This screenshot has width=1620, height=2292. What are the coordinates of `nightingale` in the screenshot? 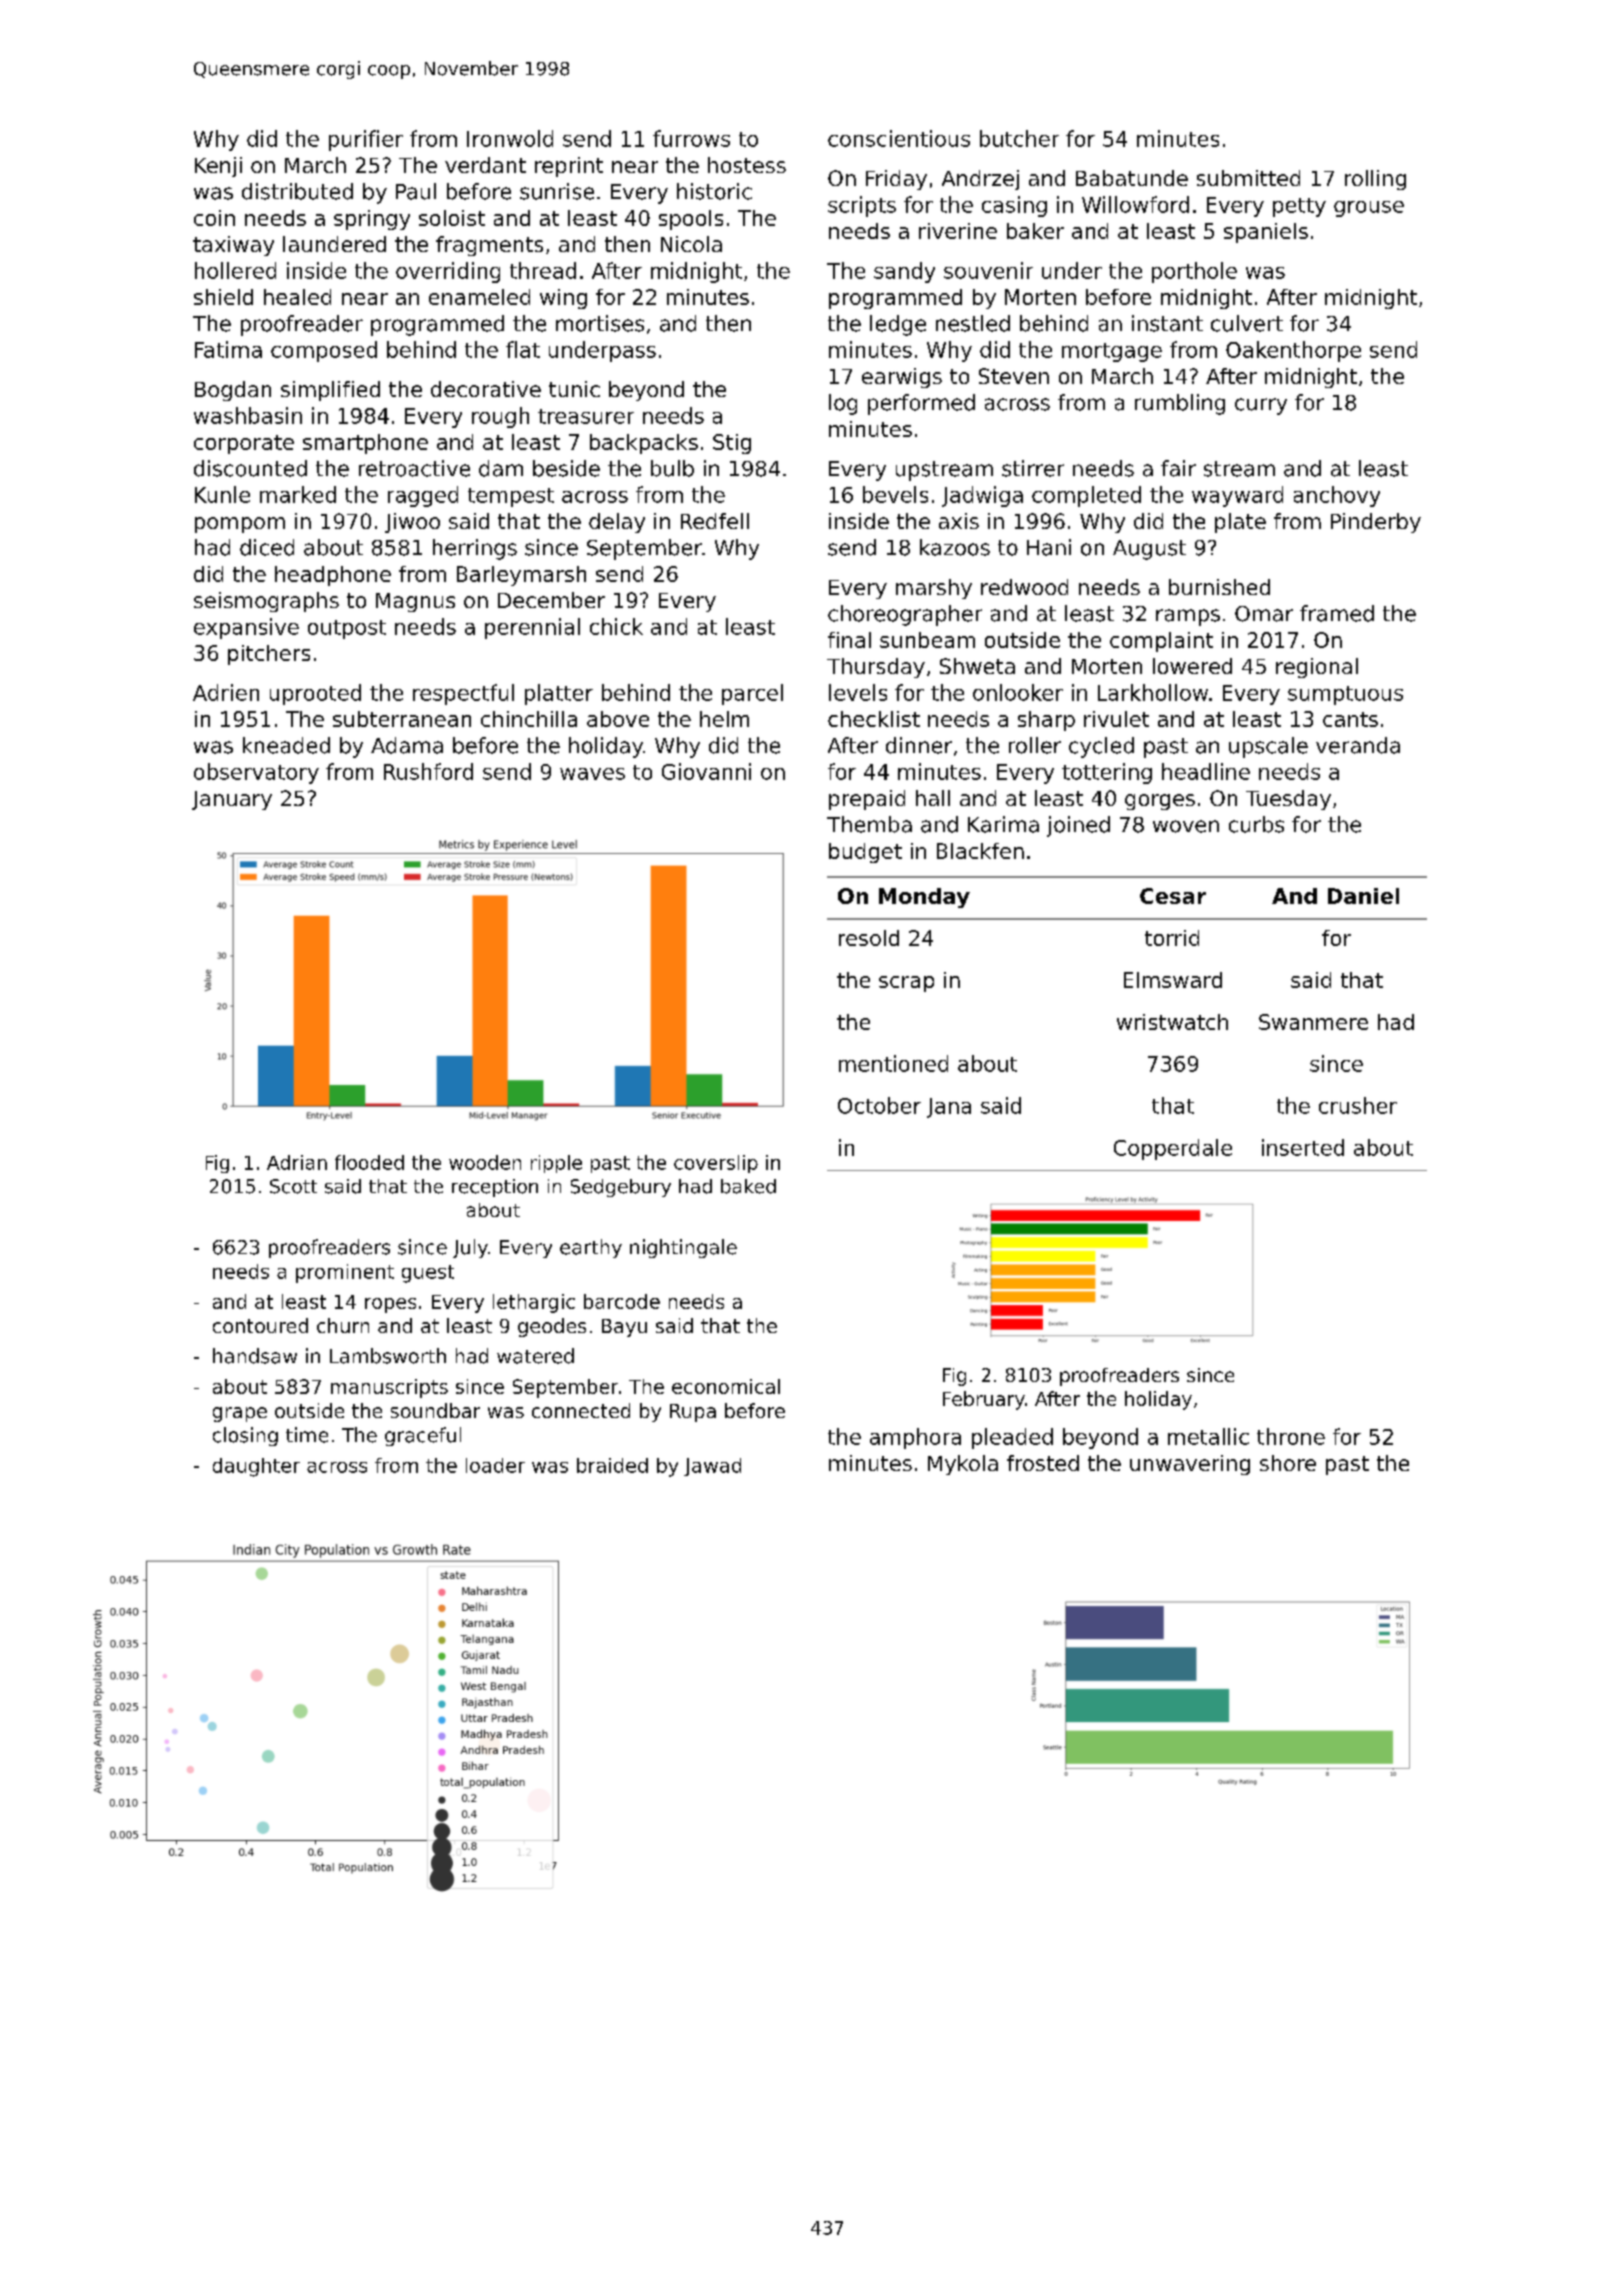 It's located at (683, 1248).
